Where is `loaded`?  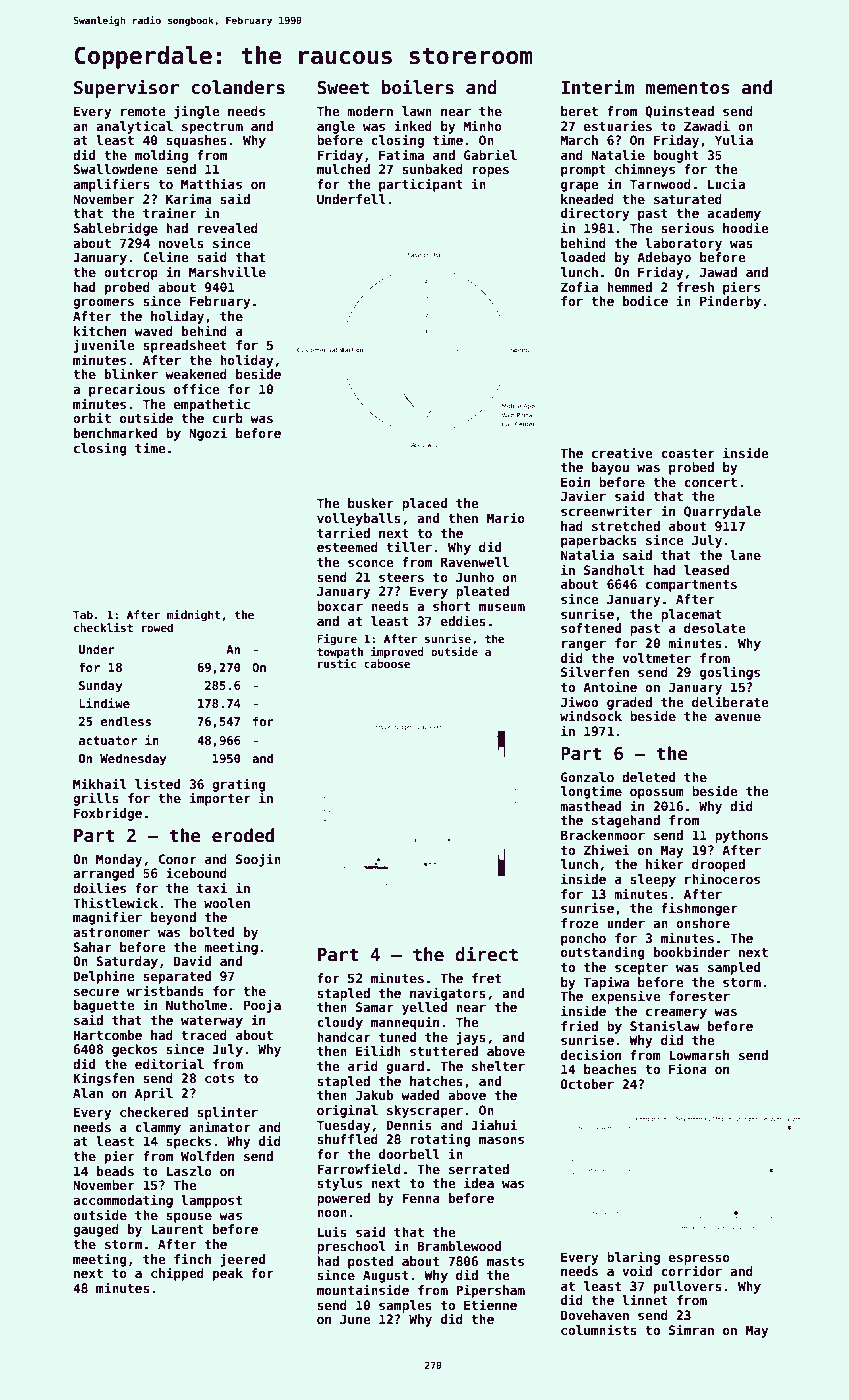
loaded is located at coordinates (583, 257).
